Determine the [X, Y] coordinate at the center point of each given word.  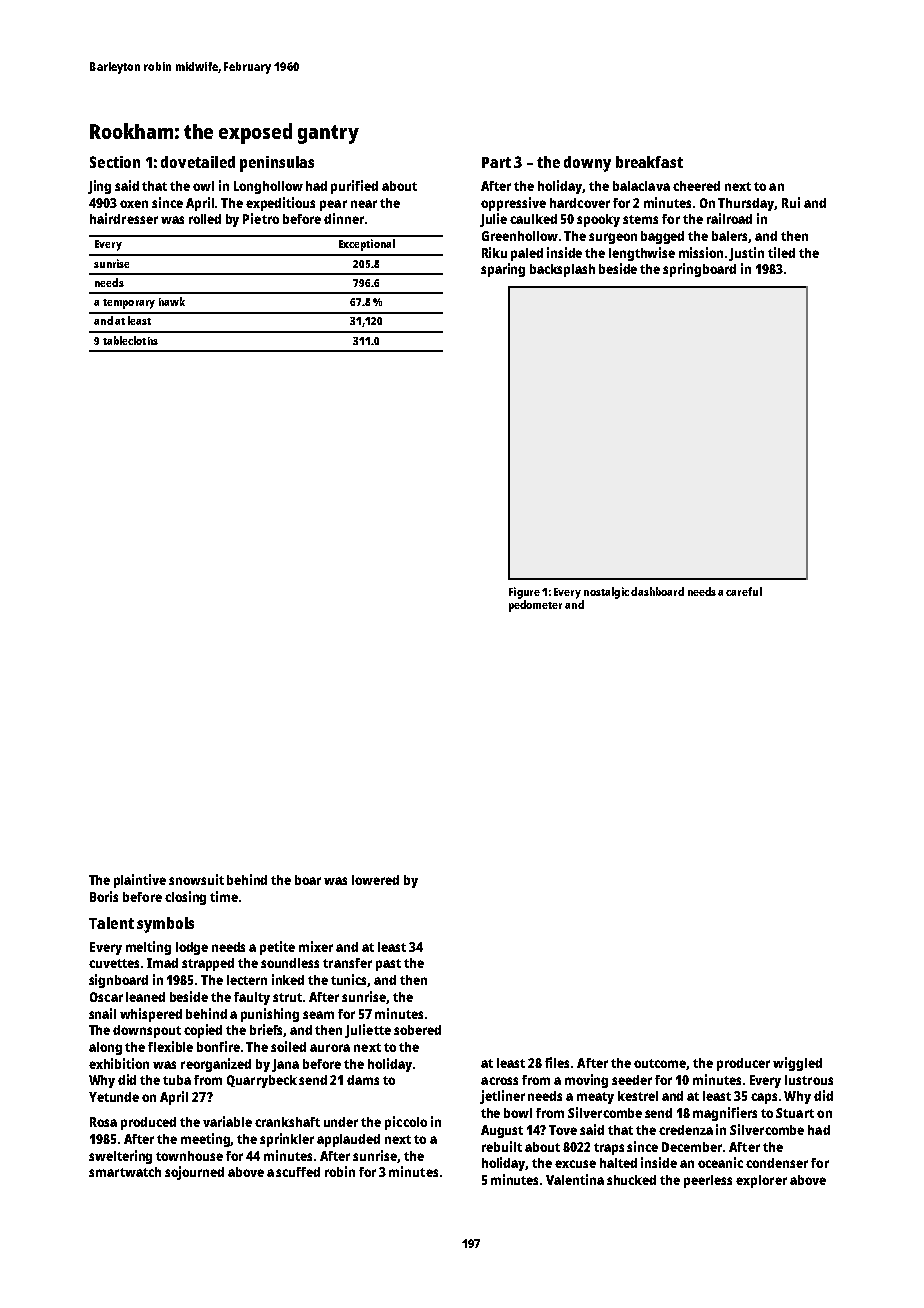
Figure [524, 593]
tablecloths [130, 340]
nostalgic [606, 593]
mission [701, 252]
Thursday [746, 204]
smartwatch [125, 1172]
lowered [375, 880]
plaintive [140, 881]
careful [744, 591]
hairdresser [124, 218]
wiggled [797, 1064]
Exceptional [367, 245]
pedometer [535, 606]
